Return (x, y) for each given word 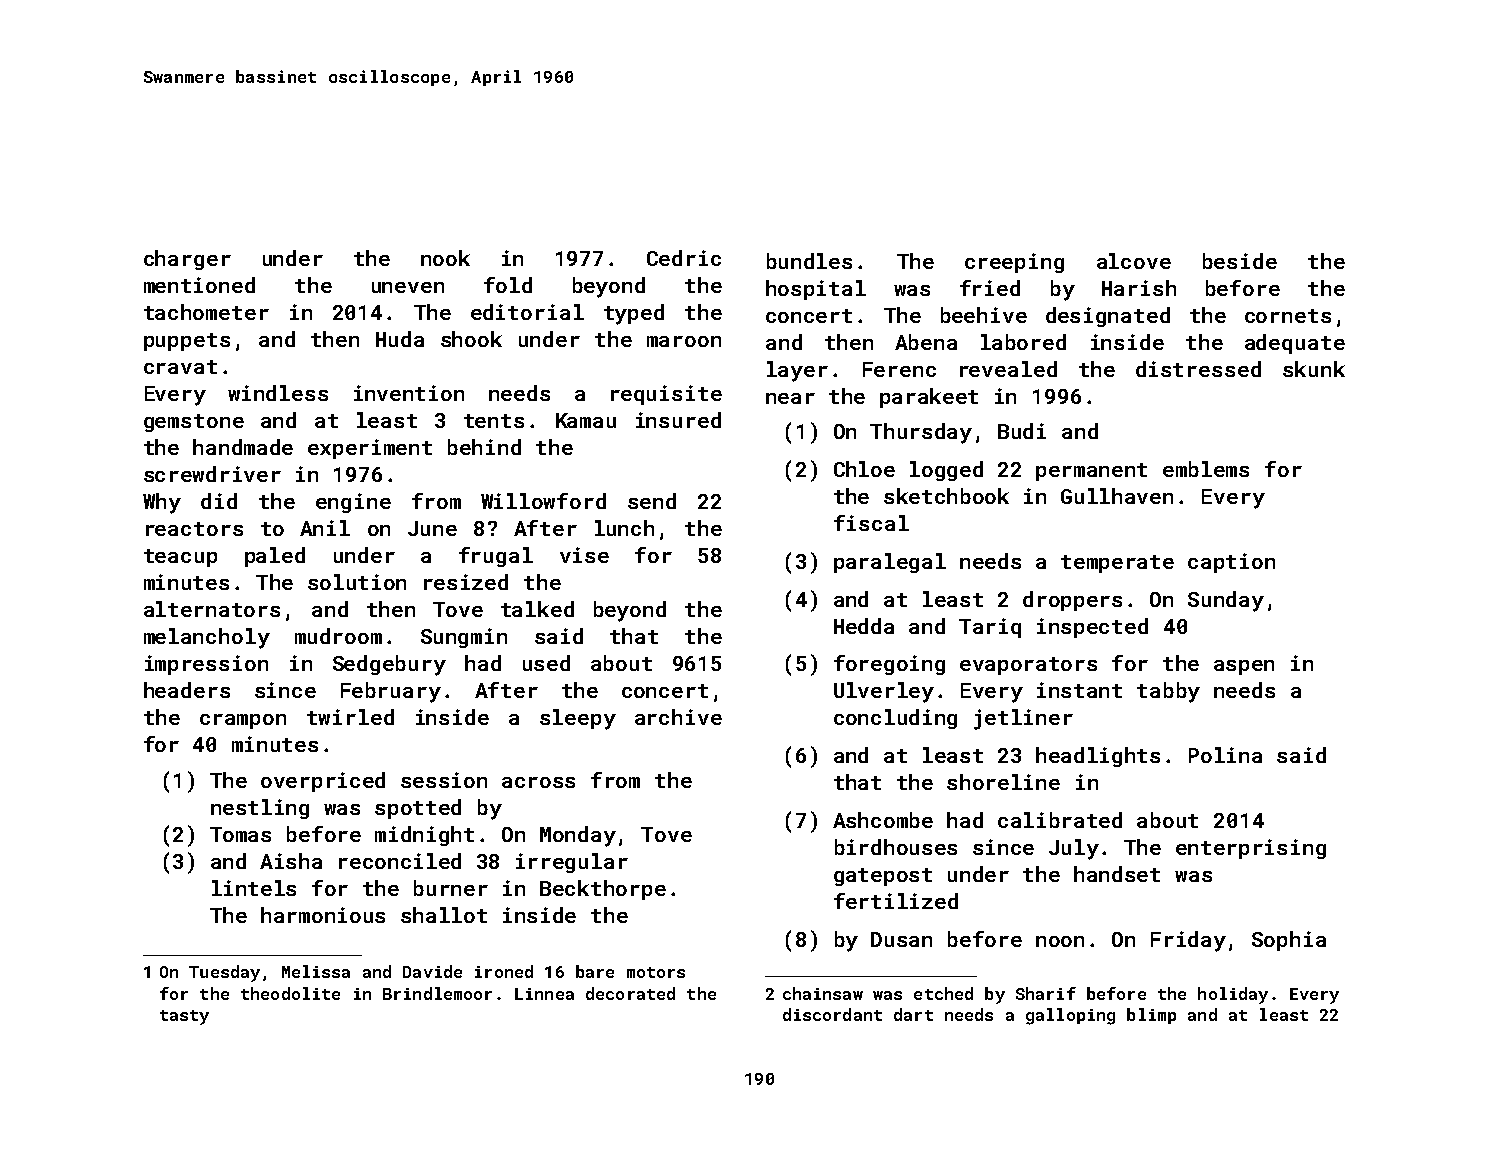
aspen (1244, 667)
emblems (1206, 469)
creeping (1014, 263)
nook (445, 258)
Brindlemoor (437, 993)
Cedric (684, 258)
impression (206, 665)
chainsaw (823, 993)
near (790, 398)
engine (353, 503)
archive (678, 717)
